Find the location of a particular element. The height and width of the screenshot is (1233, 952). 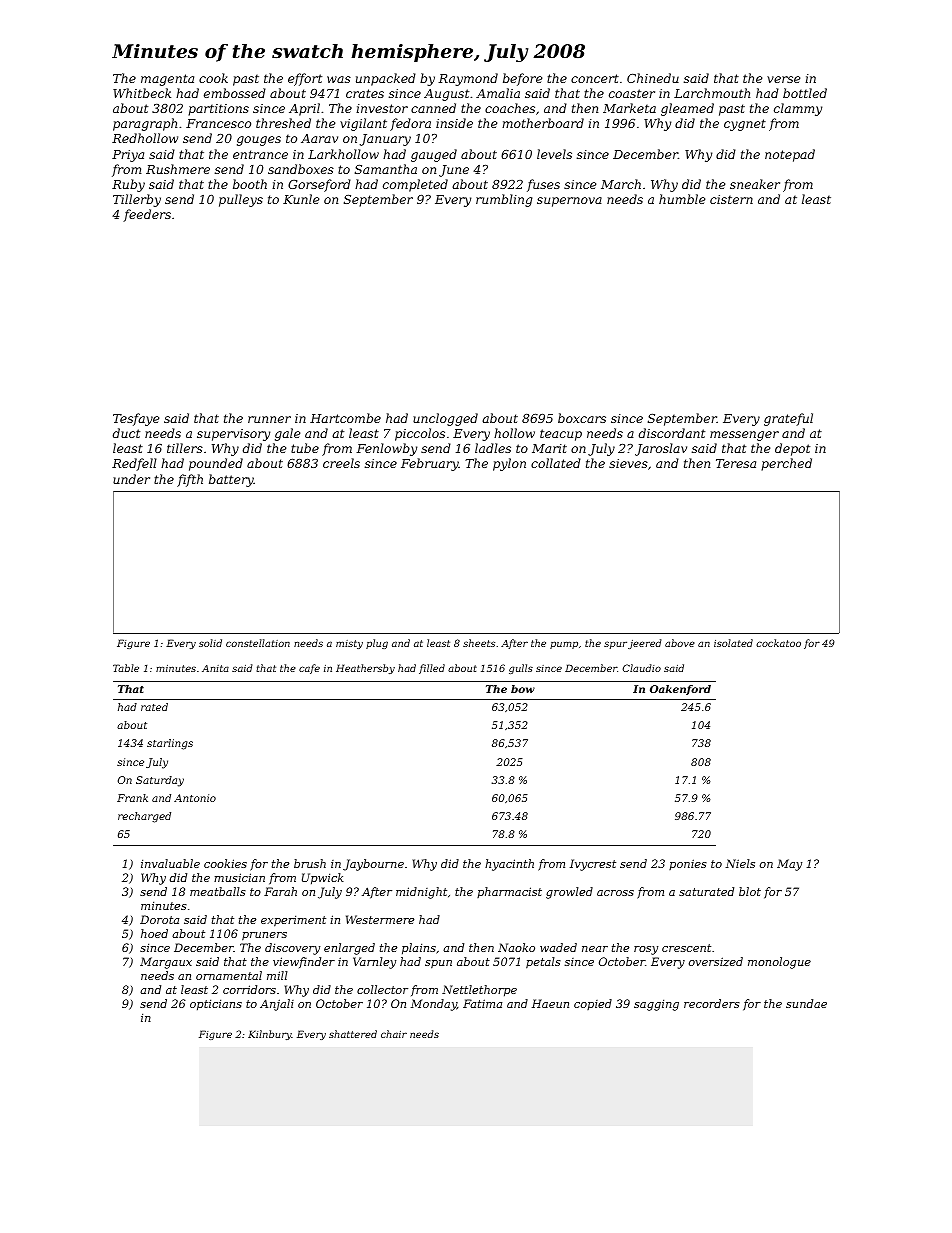

chair is located at coordinates (394, 1034).
